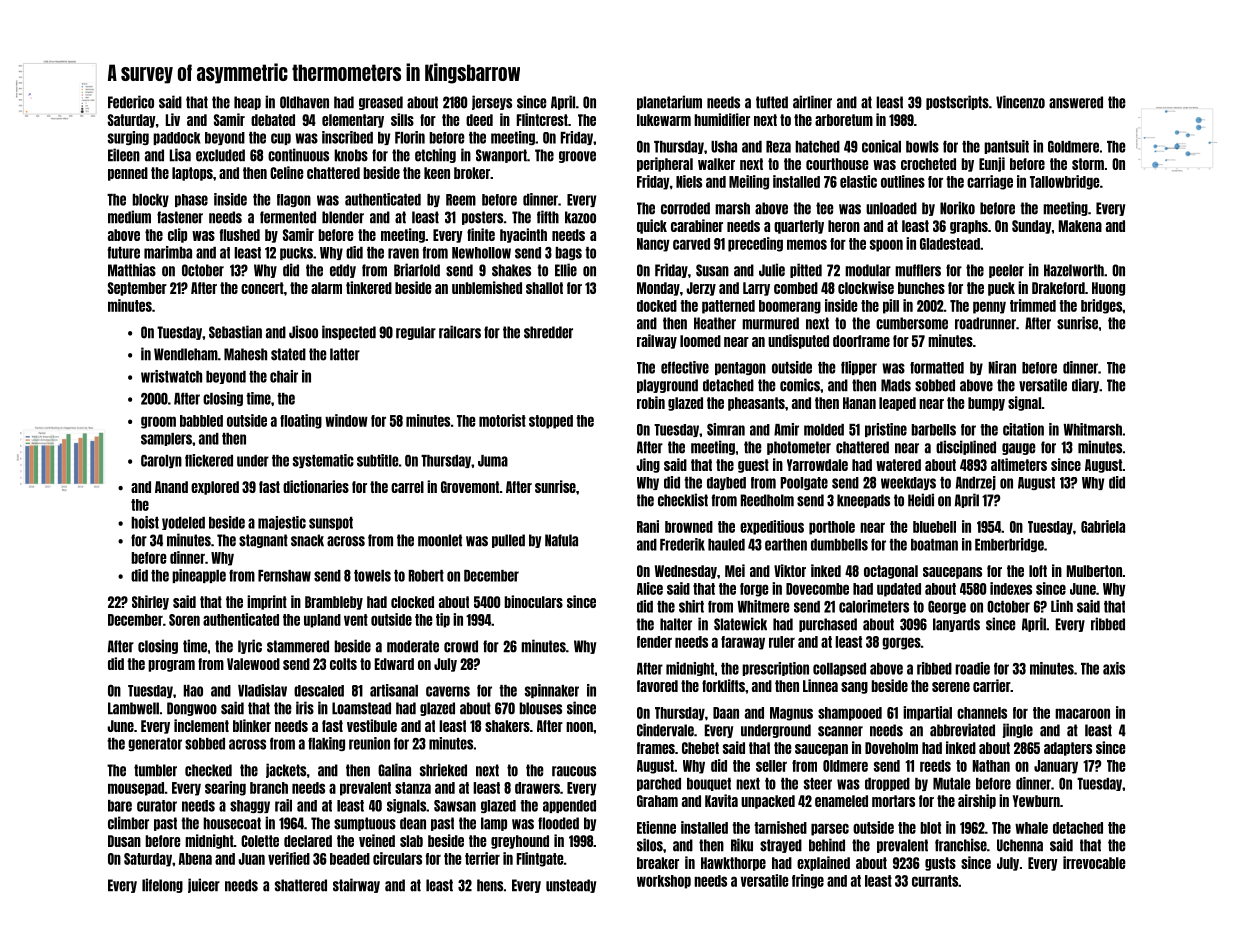  Describe the element at coordinates (493, 461) in the image. I see `Juma` at that location.
